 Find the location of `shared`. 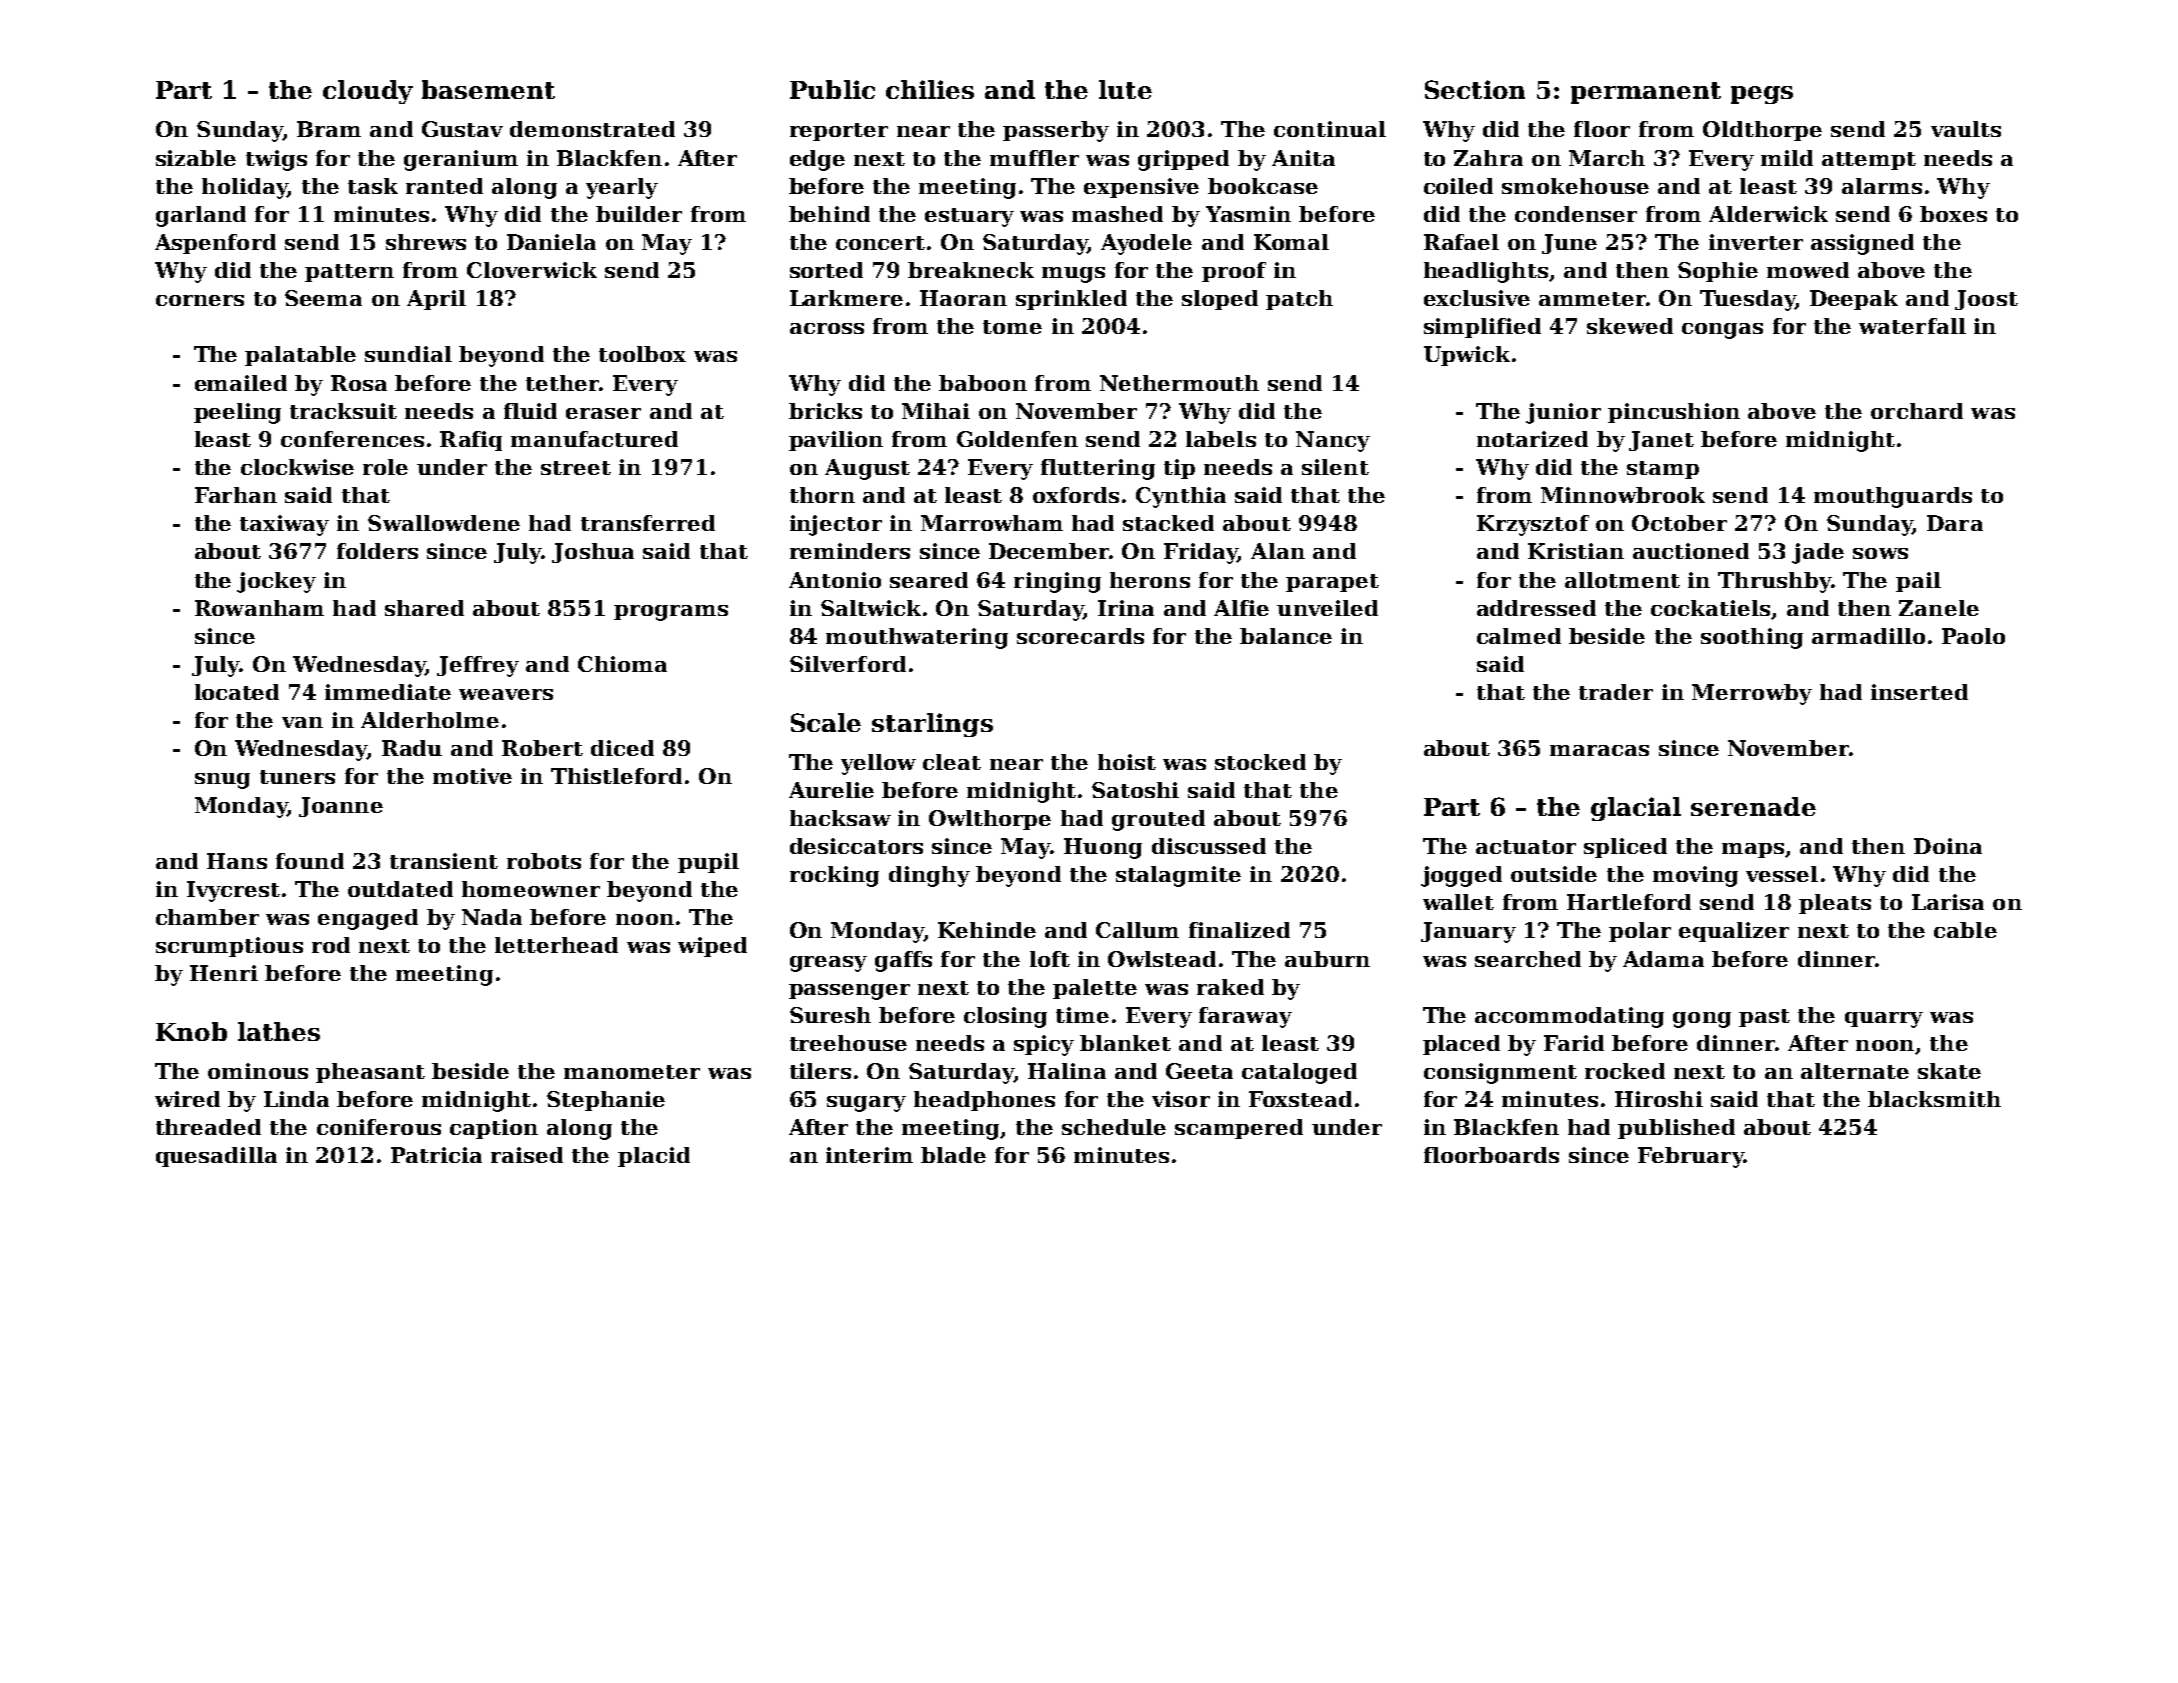

shared is located at coordinates (424, 608).
